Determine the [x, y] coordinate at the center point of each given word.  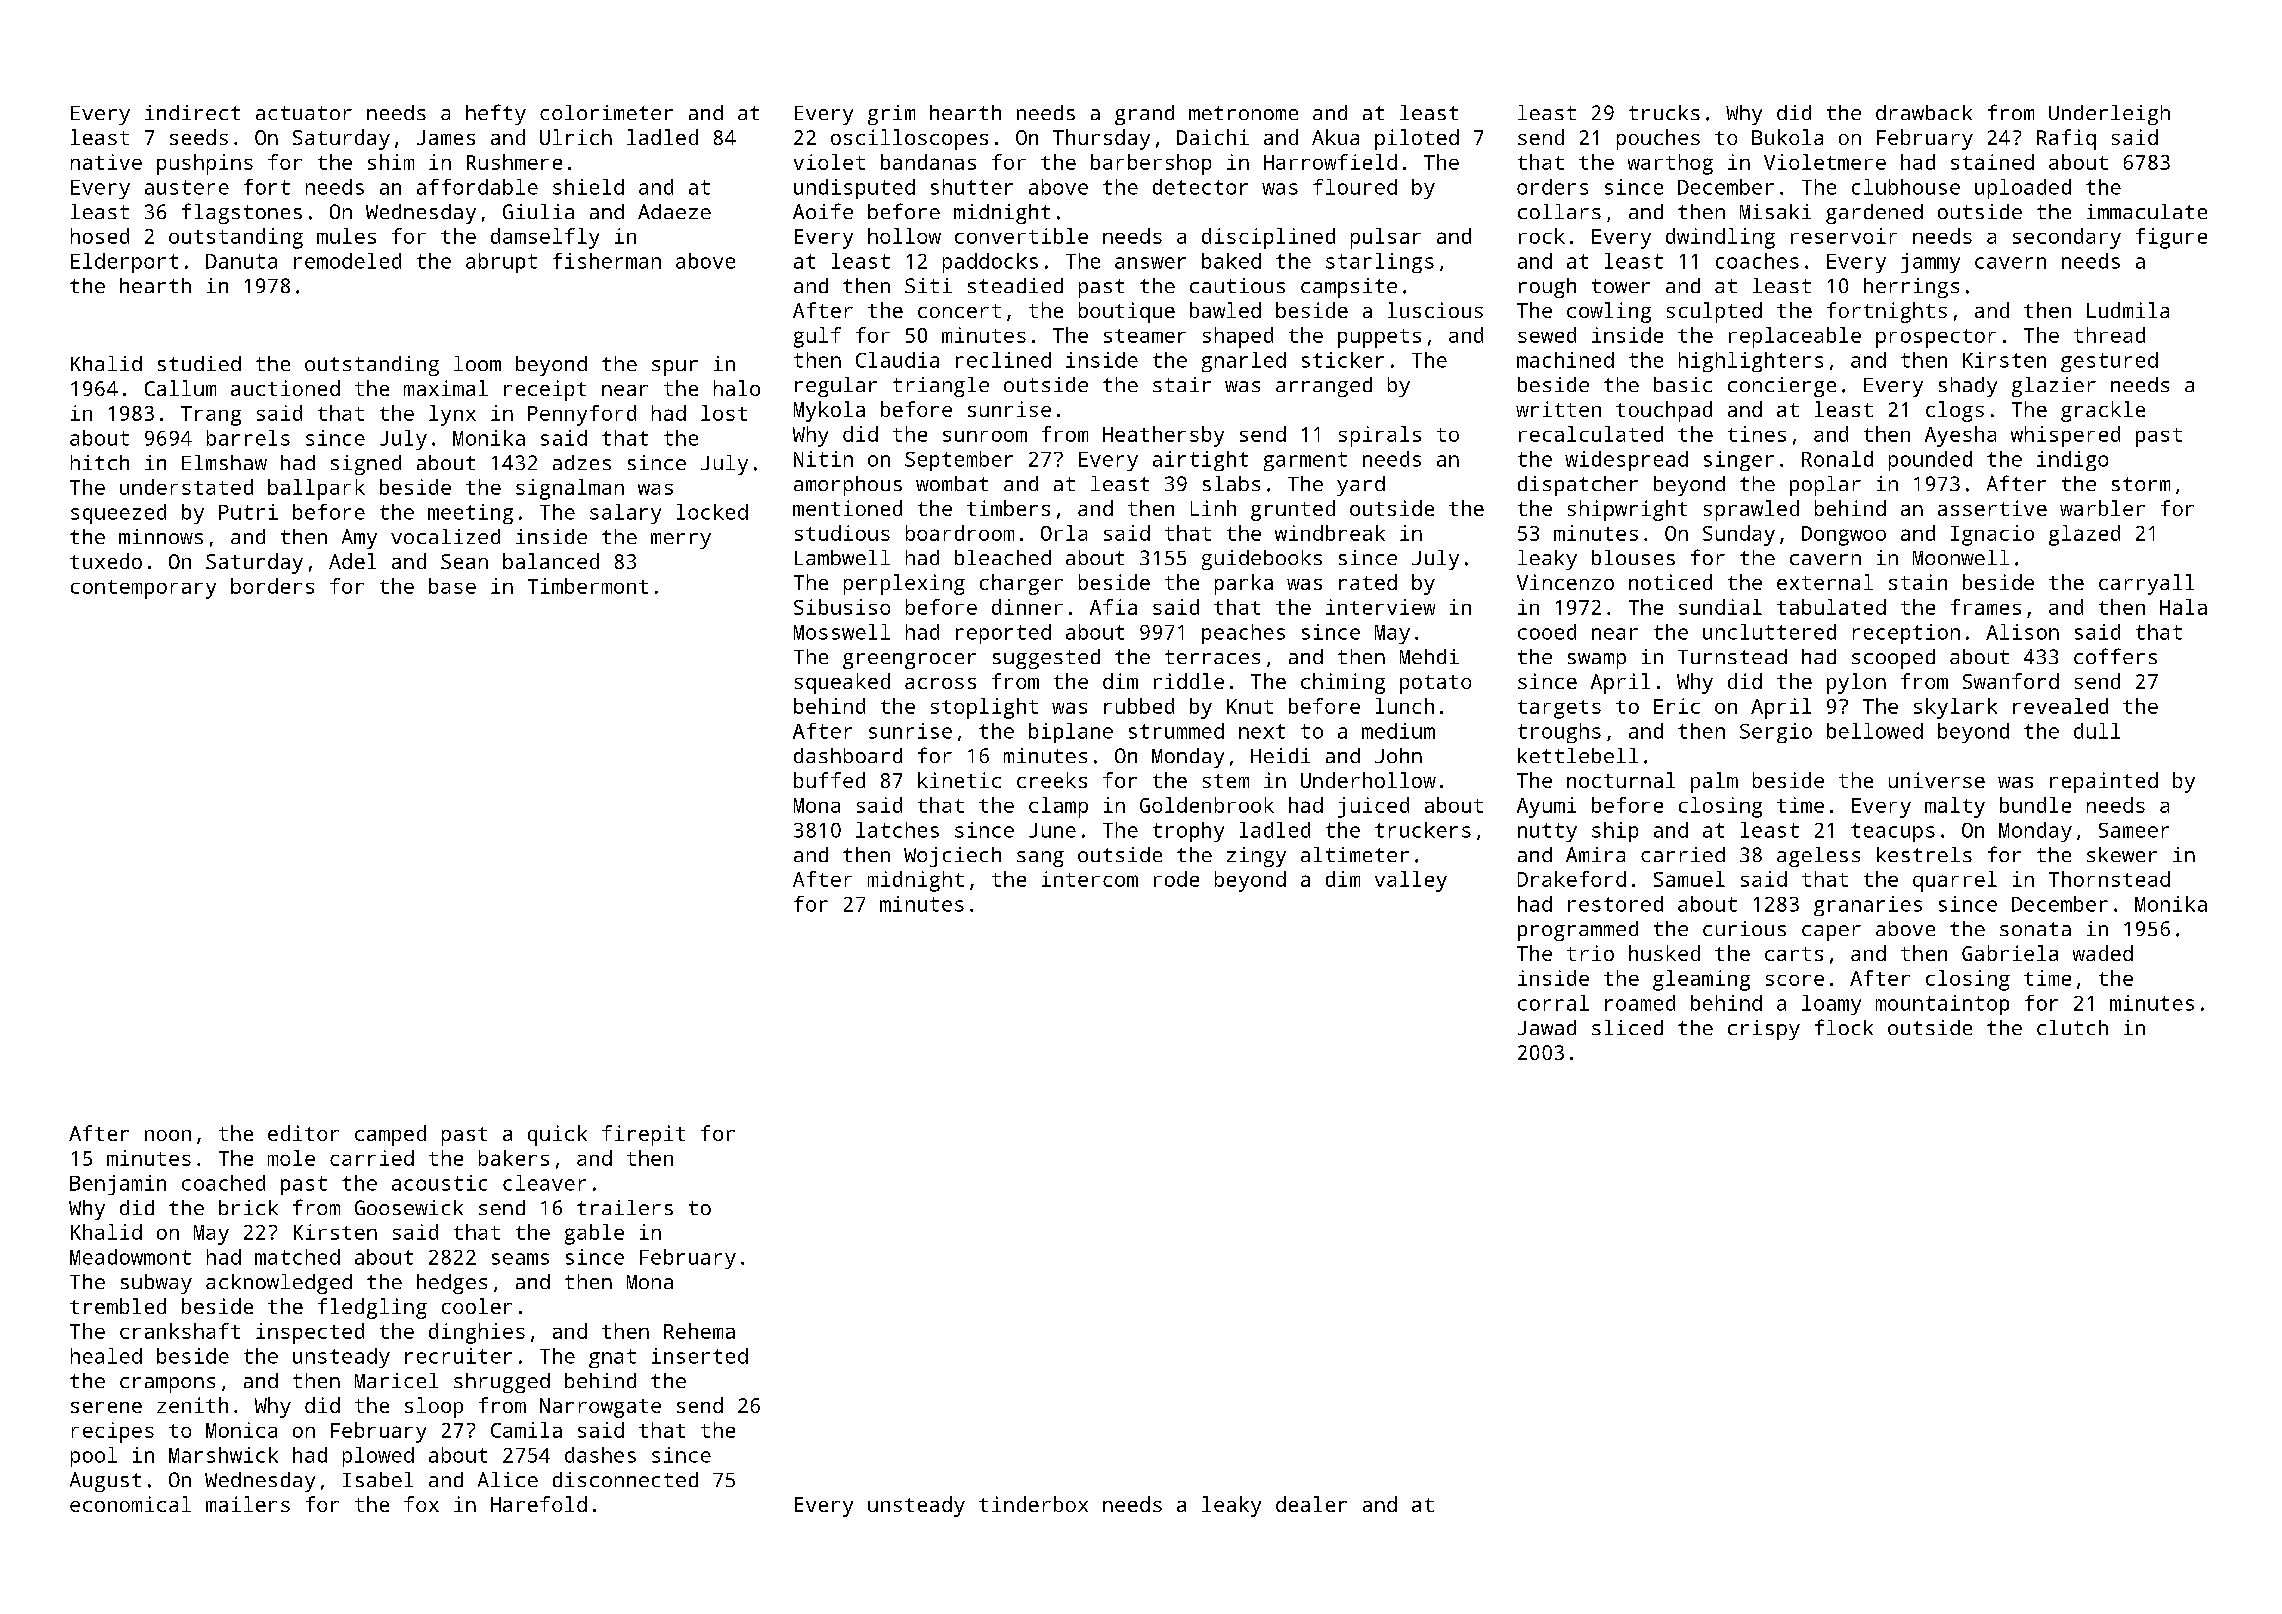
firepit [643, 1135]
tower [1621, 286]
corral [1553, 1003]
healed [106, 1356]
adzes [582, 462]
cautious [1237, 285]
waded [2103, 953]
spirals [1380, 436]
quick [557, 1135]
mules [346, 236]
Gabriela [2010, 953]
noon [168, 1135]
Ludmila [2128, 310]
